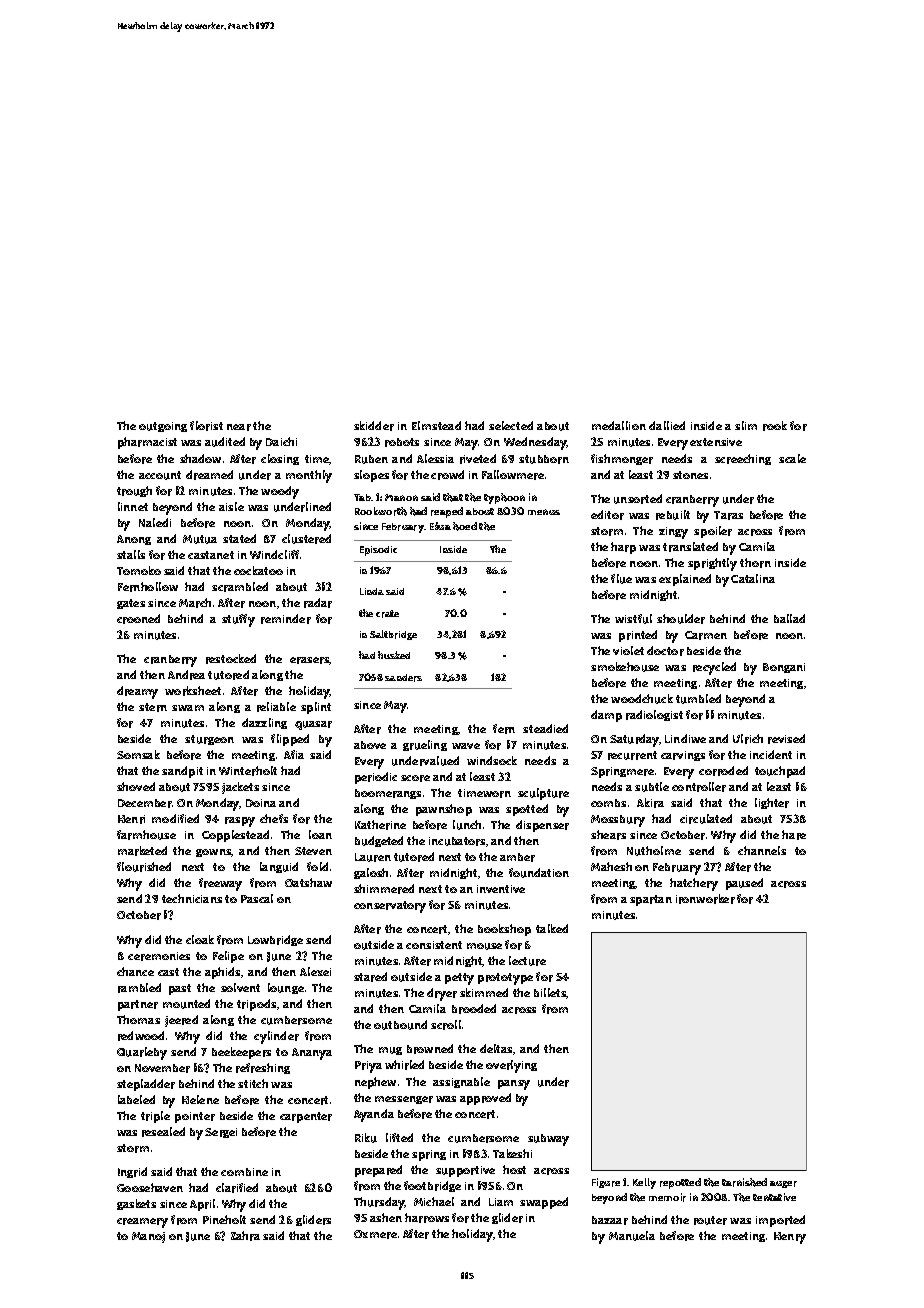 Image resolution: width=924 pixels, height=1308 pixels. What do you see at coordinates (436, 425) in the document?
I see `Elmstead` at bounding box center [436, 425].
